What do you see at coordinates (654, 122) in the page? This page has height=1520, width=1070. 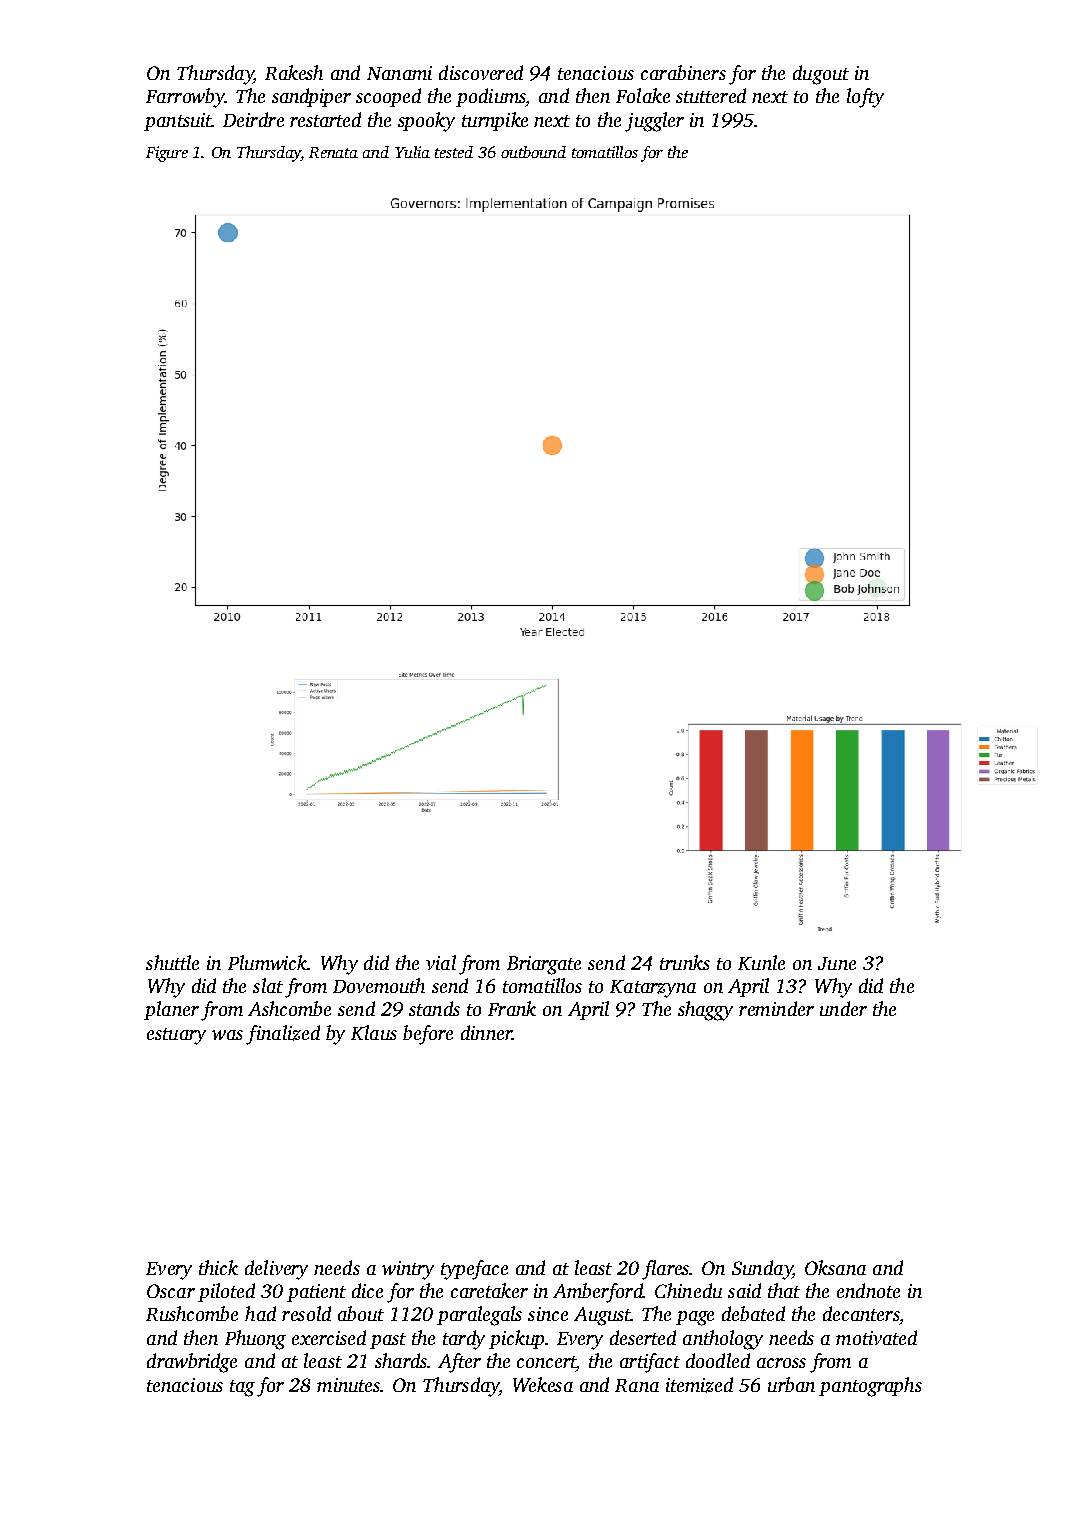 I see `juggler` at bounding box center [654, 122].
